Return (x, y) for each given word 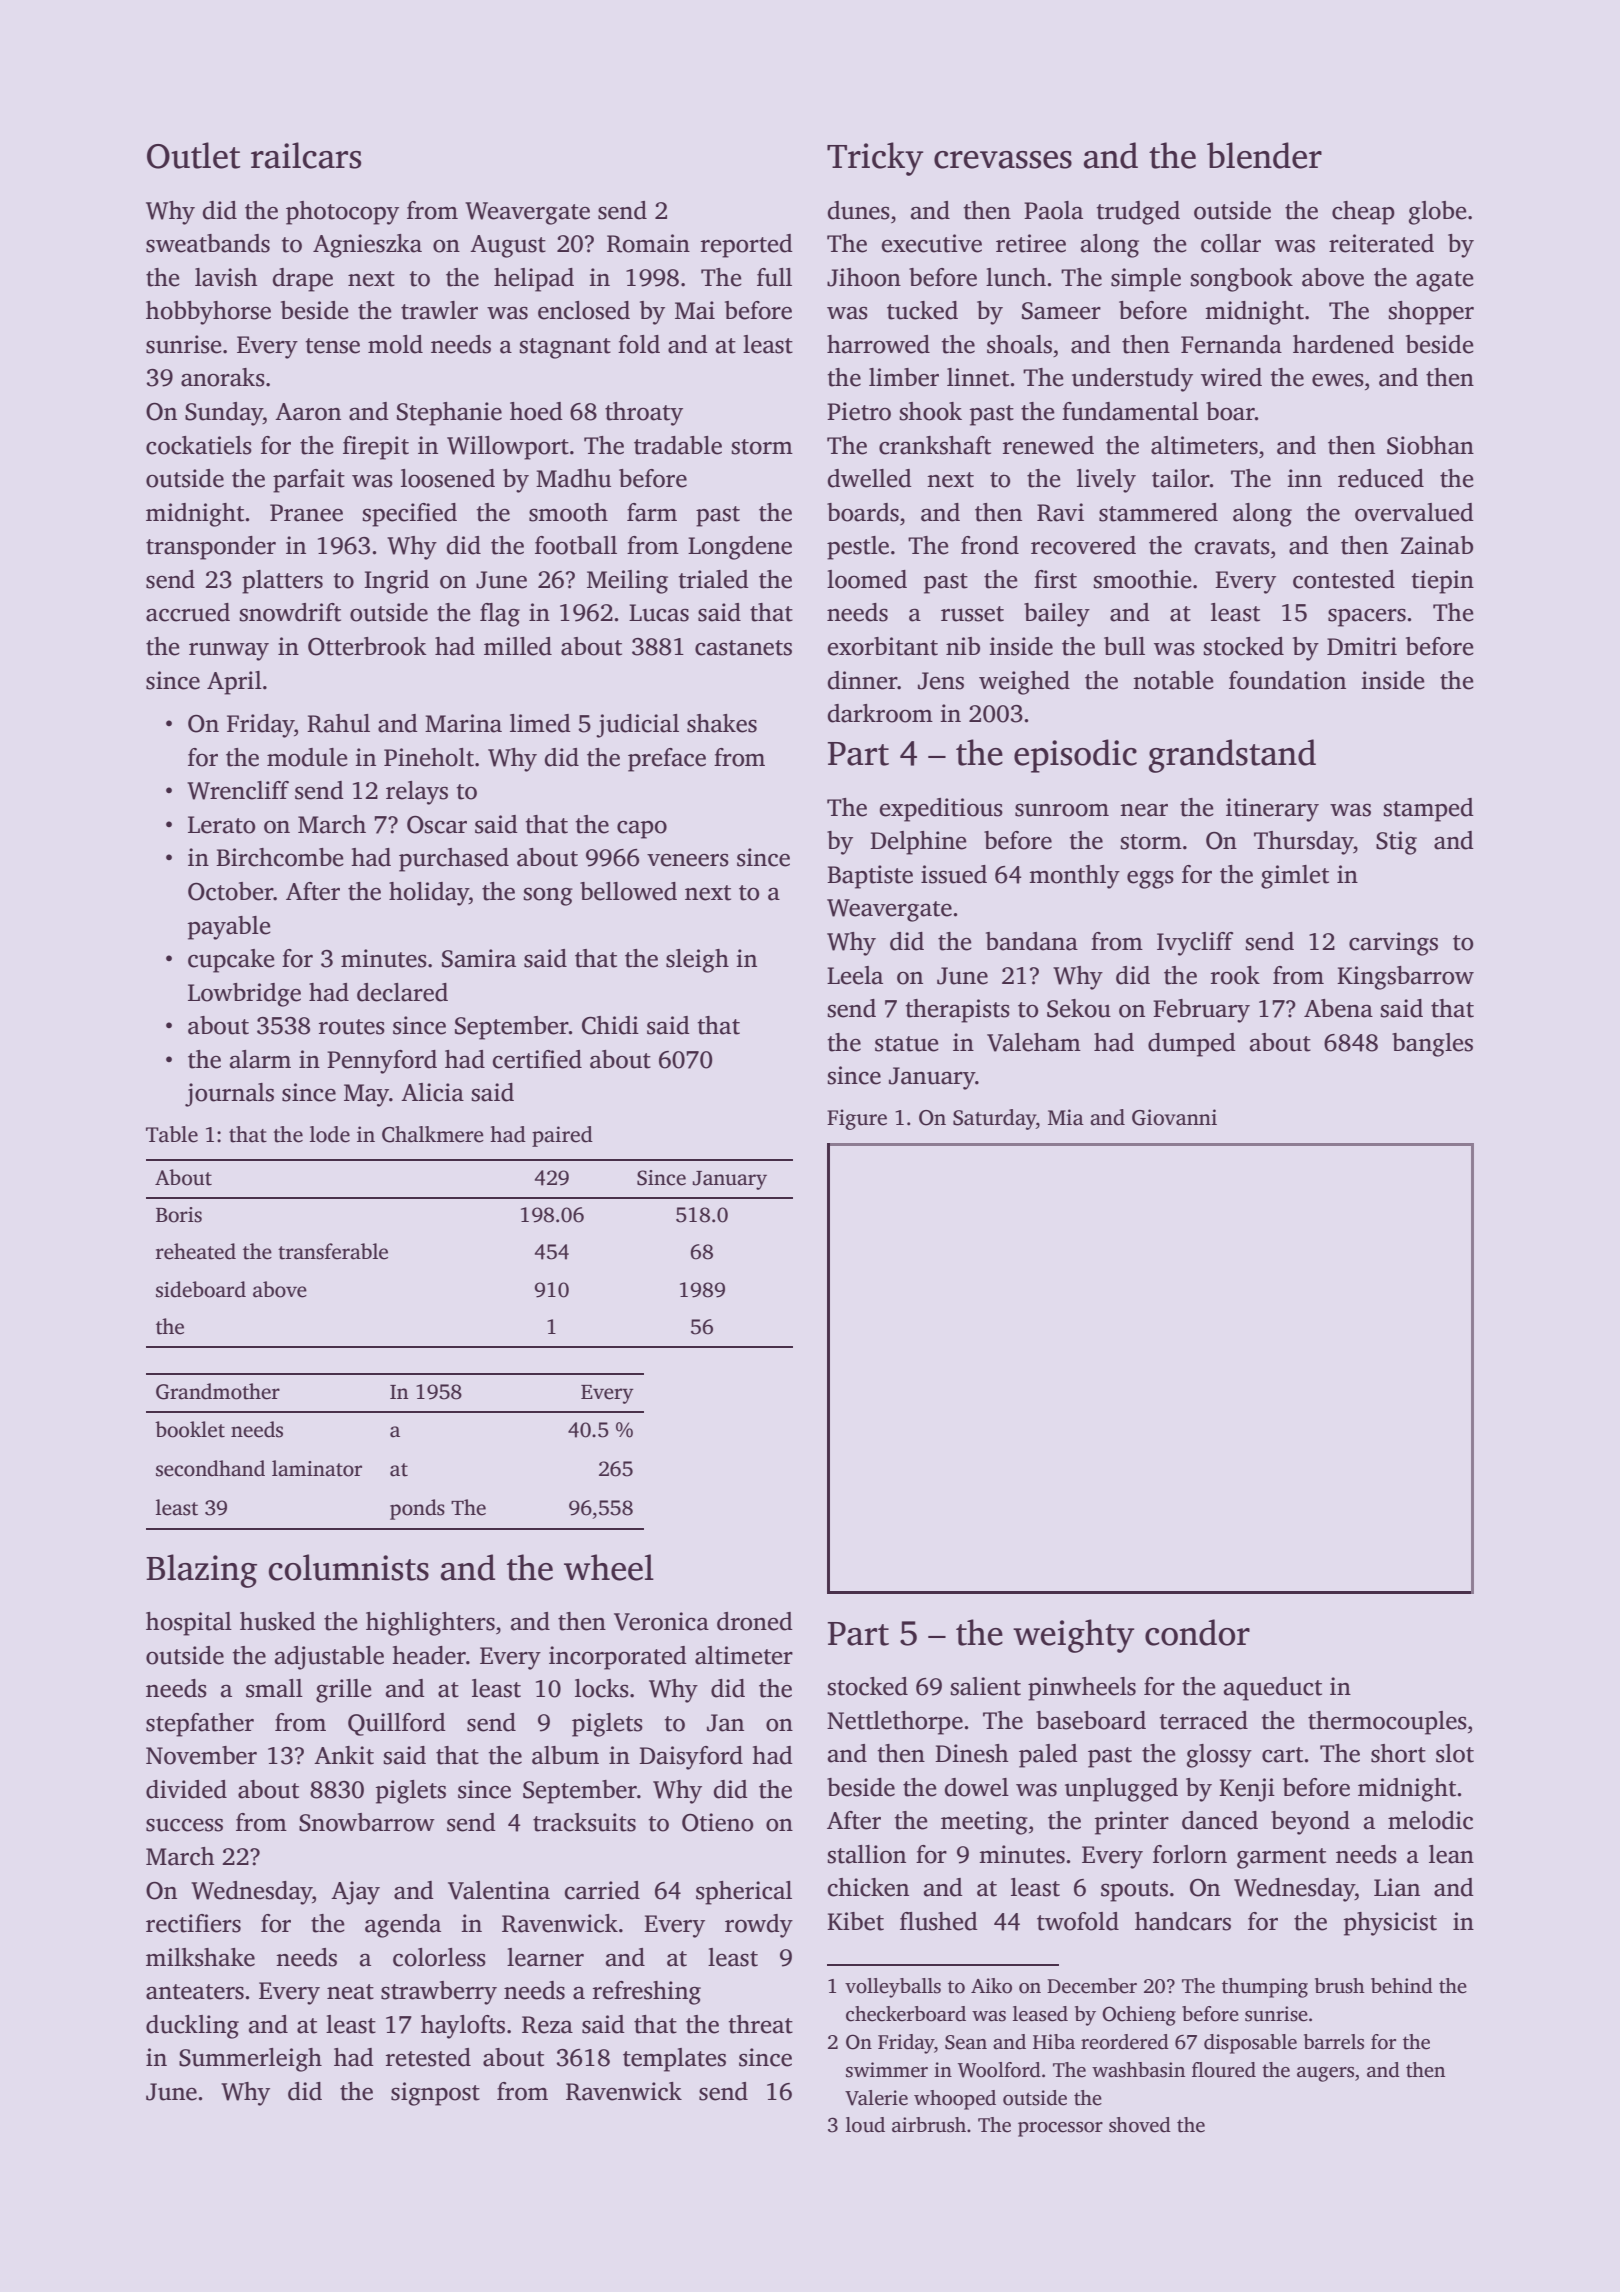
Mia (1066, 1117)
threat (761, 2024)
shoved (1140, 2125)
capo (642, 829)
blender (1264, 155)
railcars (306, 155)
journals (229, 1095)
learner (545, 1957)
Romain (648, 243)
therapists (958, 1011)
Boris (179, 1215)
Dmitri (1362, 646)
